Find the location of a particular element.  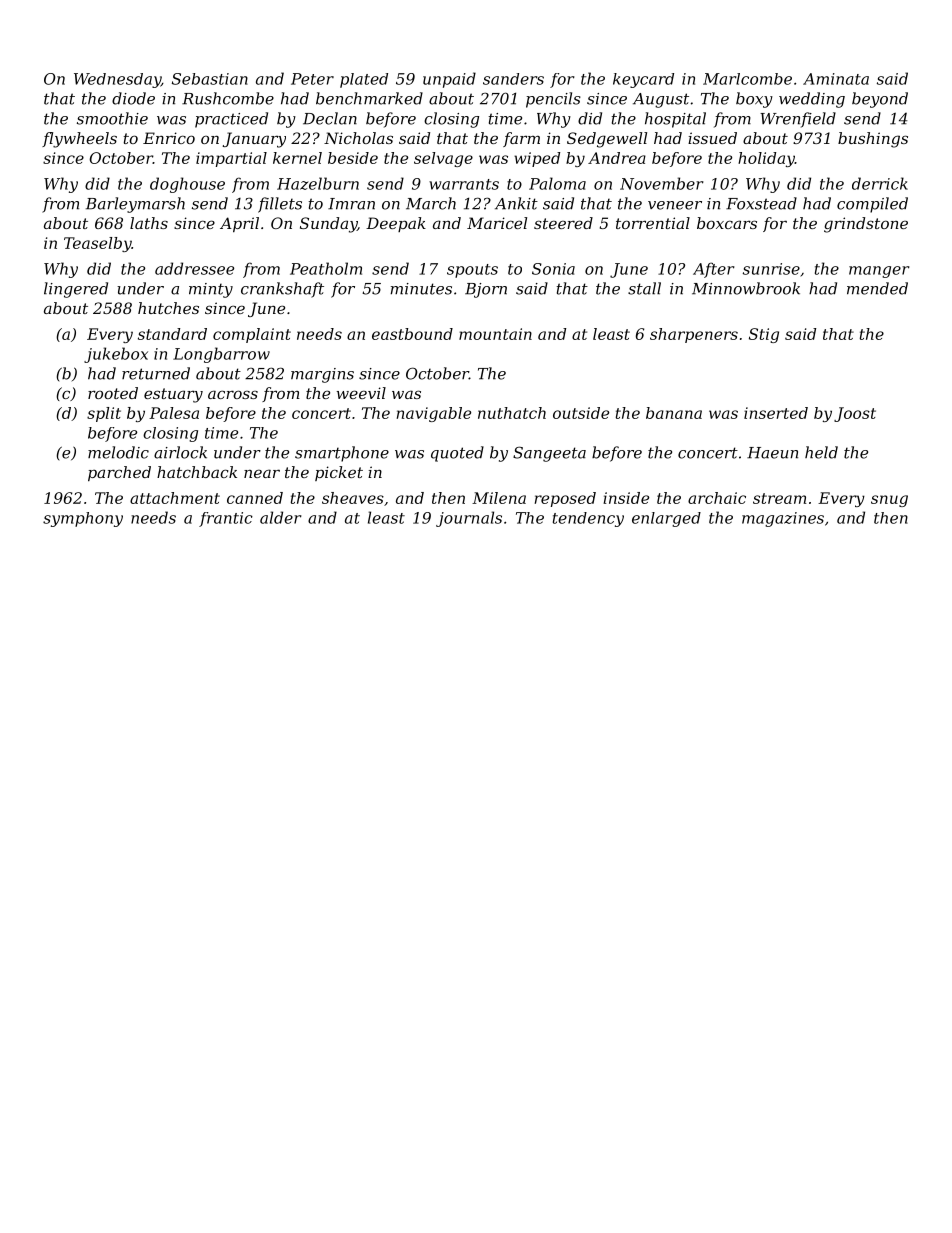

Deepak is located at coordinates (396, 224).
